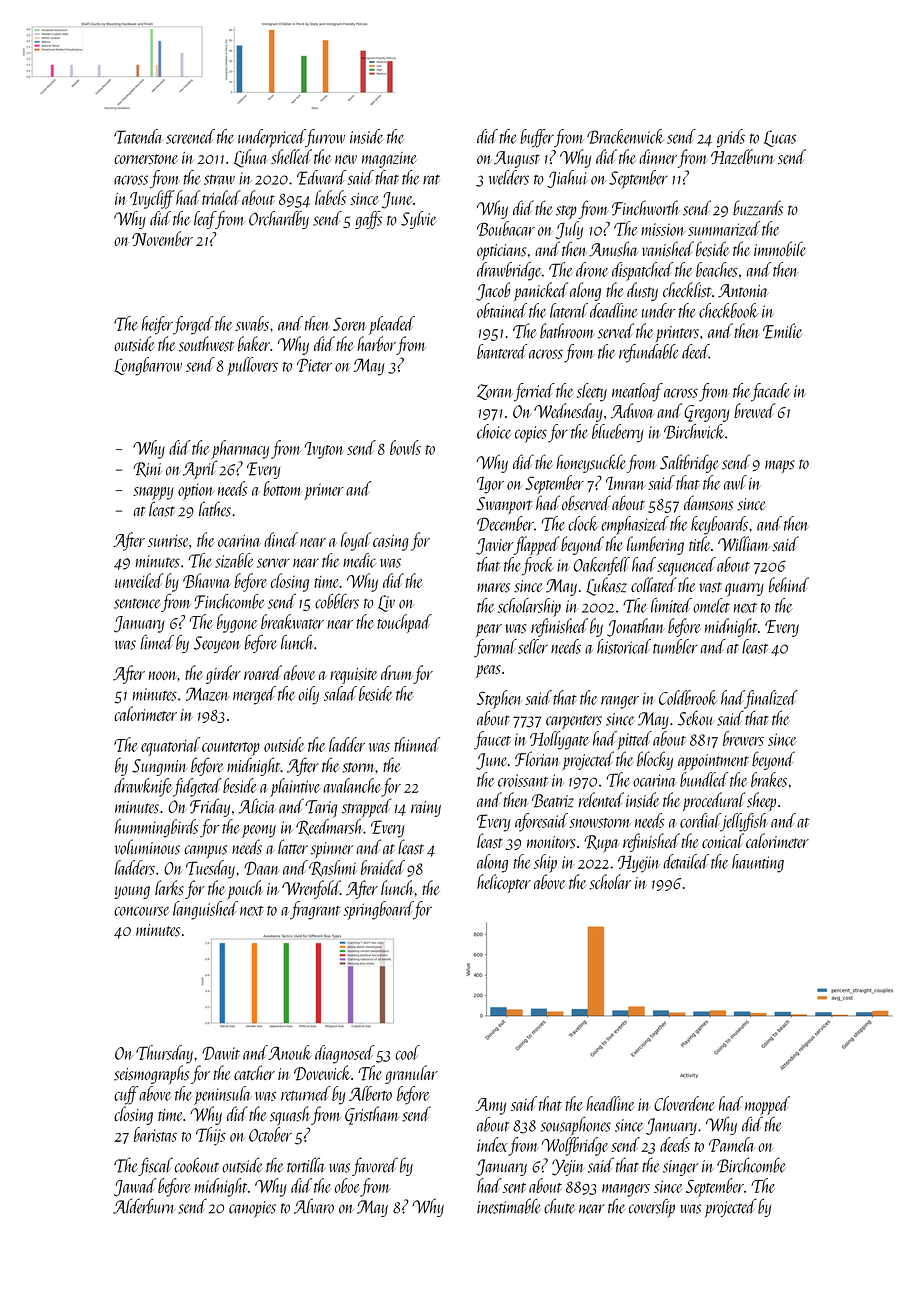 This image has height=1311, width=924. What do you see at coordinates (148, 366) in the image?
I see `Longbarrow` at bounding box center [148, 366].
